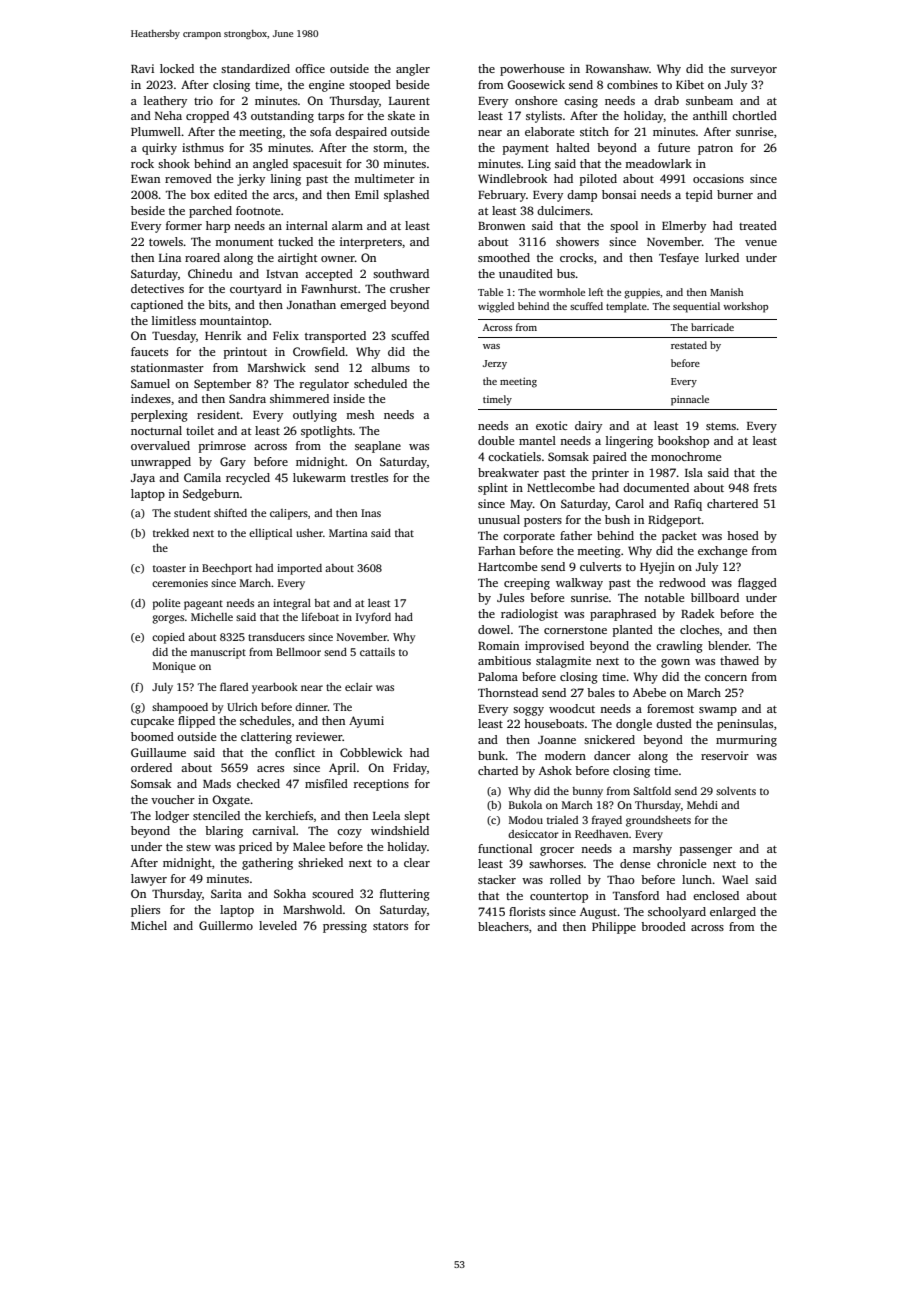 The width and height of the screenshot is (908, 1316). Describe the element at coordinates (168, 115) in the screenshot. I see `Neha` at that location.
